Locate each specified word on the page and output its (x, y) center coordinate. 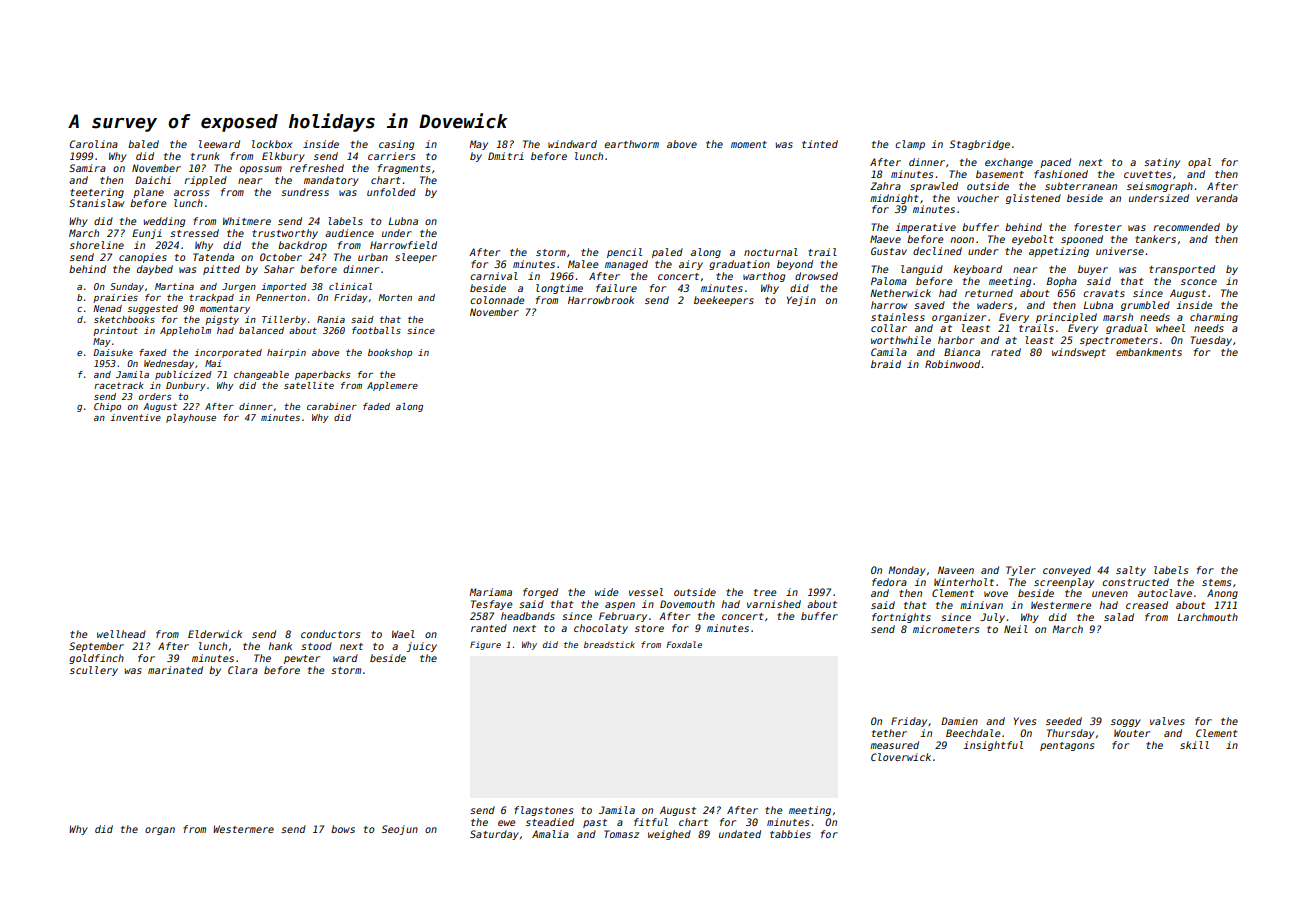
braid (886, 364)
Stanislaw (96, 203)
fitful (651, 822)
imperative (925, 228)
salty (1131, 571)
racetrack (119, 385)
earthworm (632, 144)
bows (343, 829)
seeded (1064, 721)
